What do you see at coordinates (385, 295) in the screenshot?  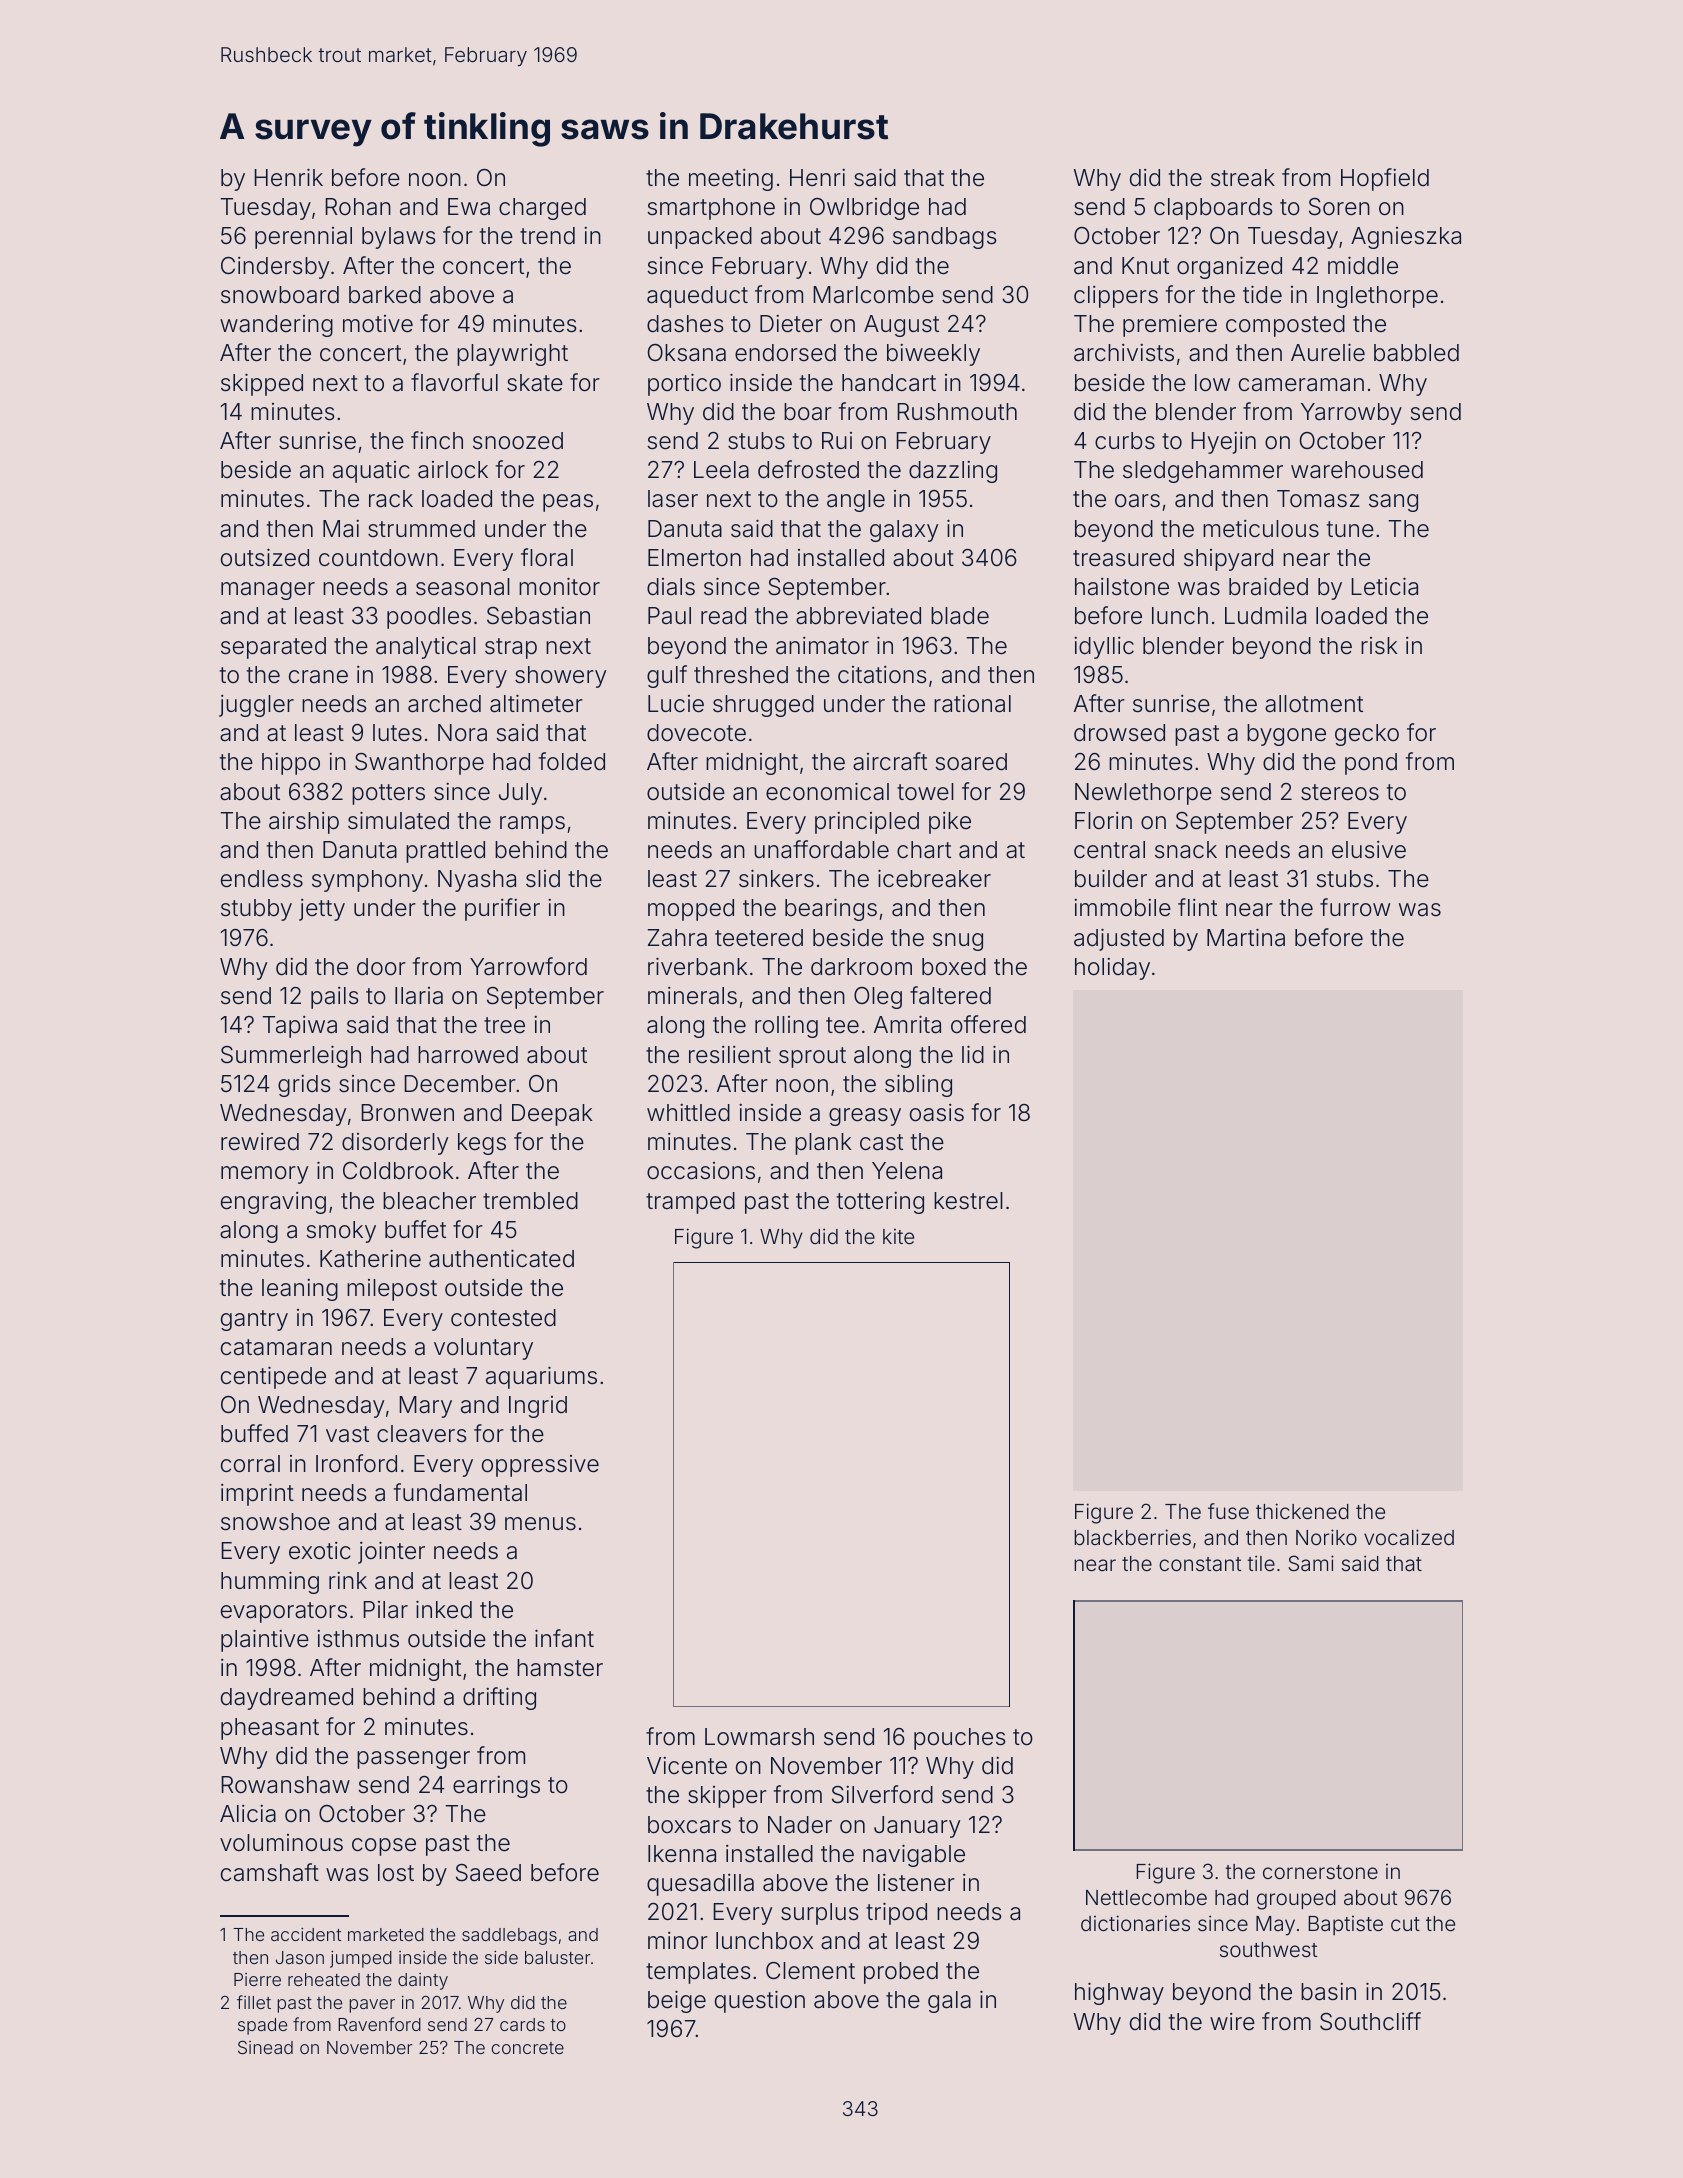 I see `barked` at bounding box center [385, 295].
